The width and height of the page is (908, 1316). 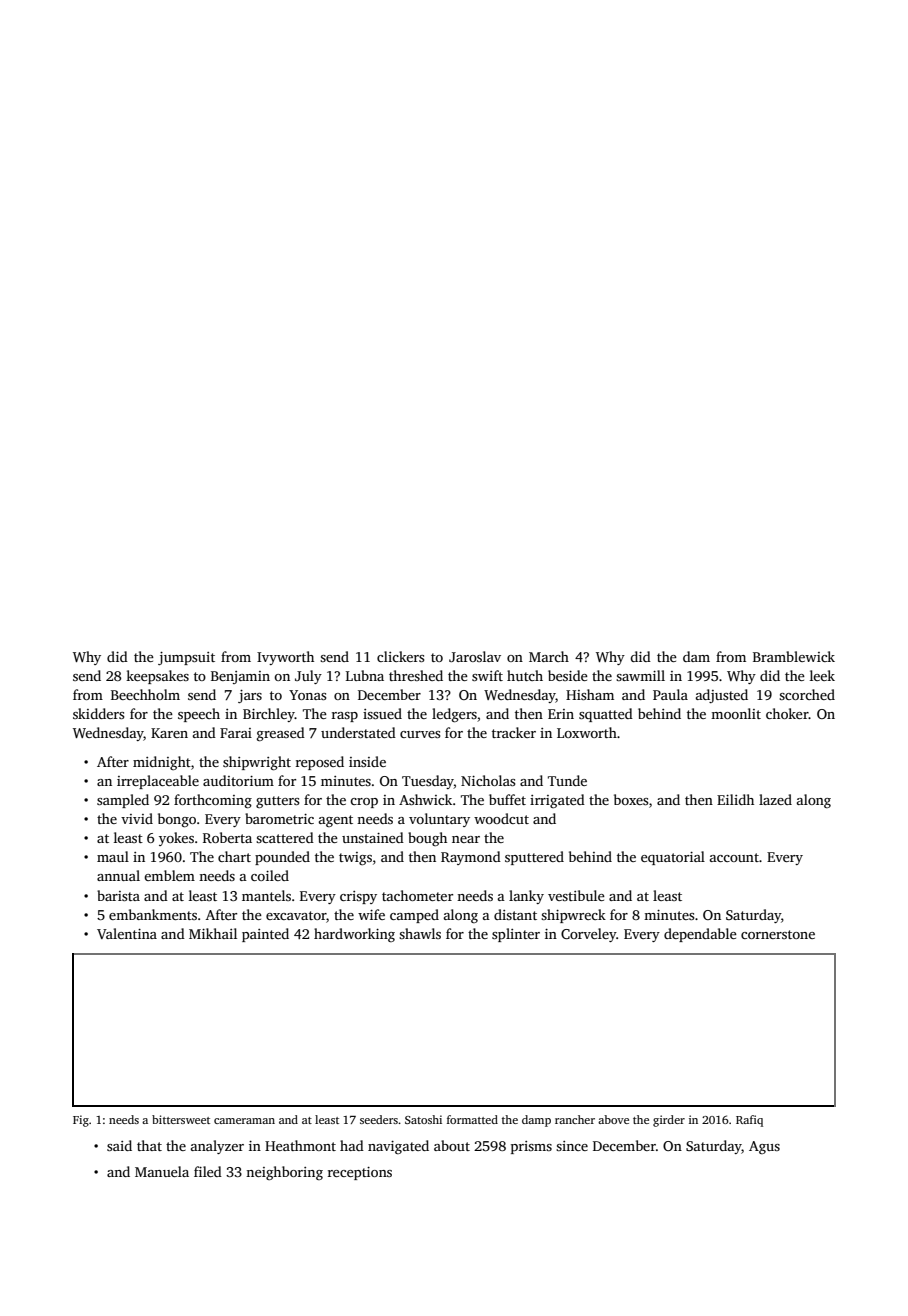 I want to click on girder, so click(x=669, y=1121).
